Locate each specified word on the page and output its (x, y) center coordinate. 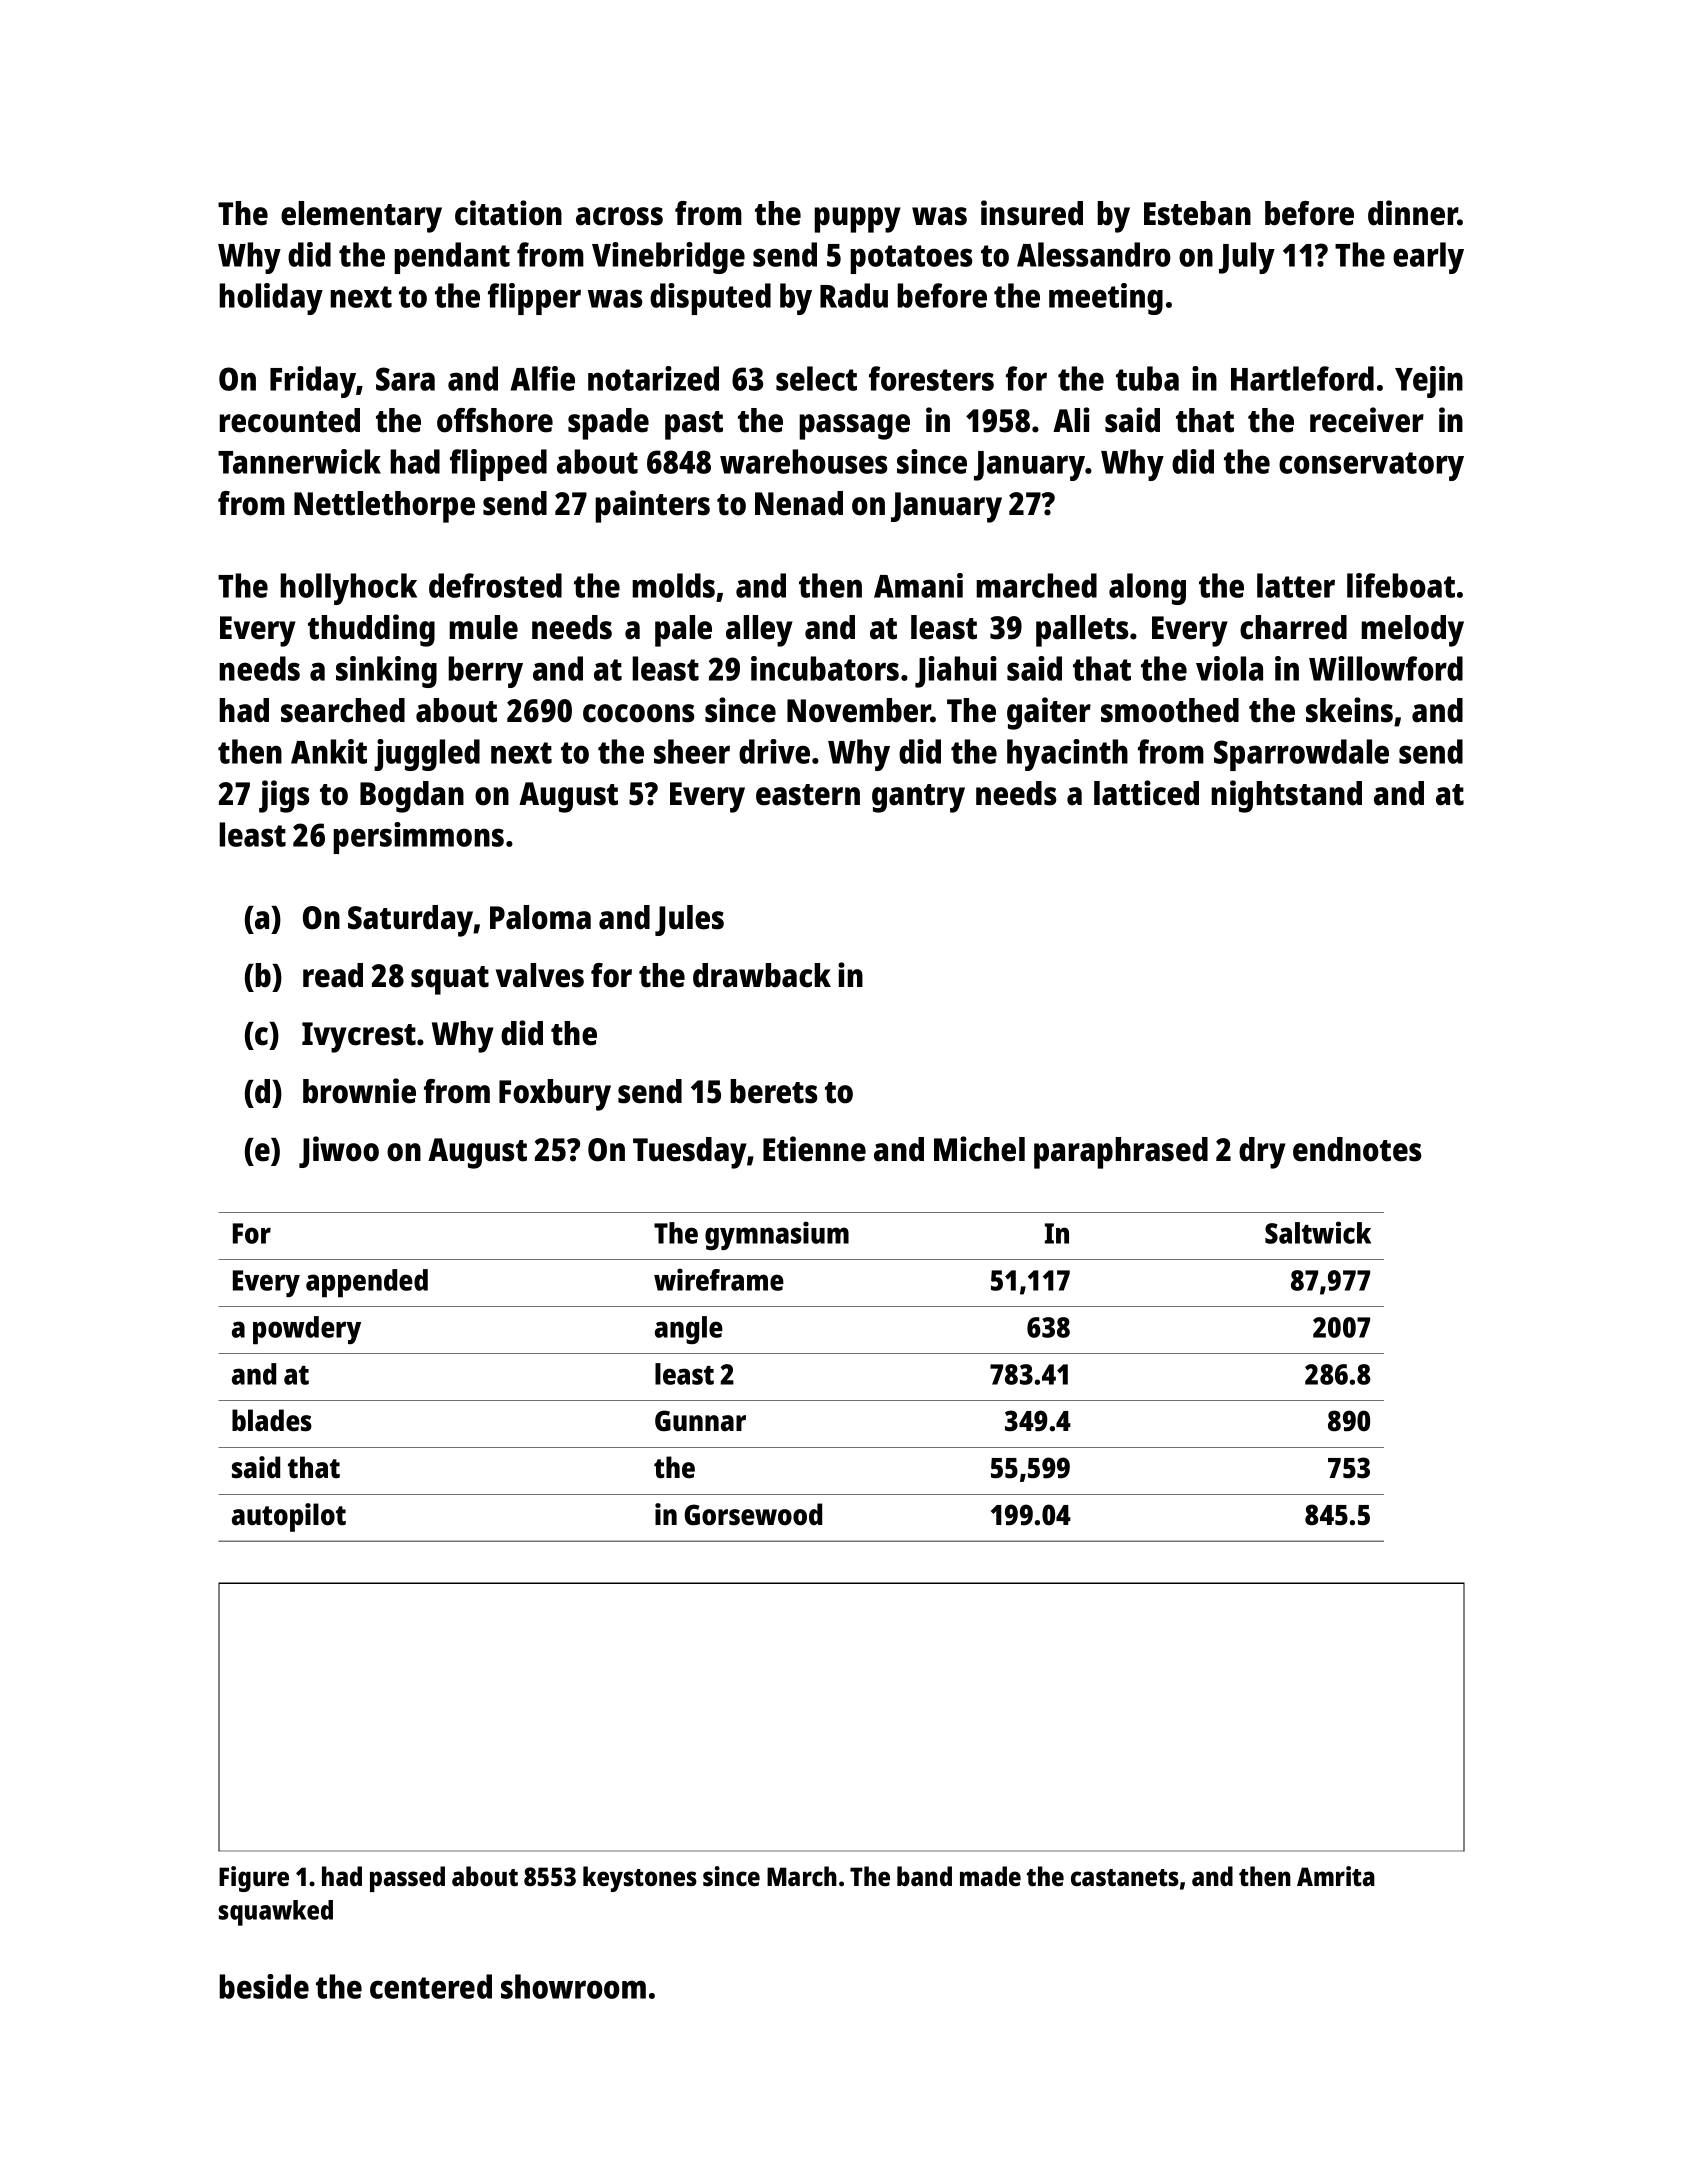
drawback (762, 975)
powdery (307, 1330)
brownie (359, 1091)
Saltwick (1318, 1232)
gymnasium (777, 1235)
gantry (918, 798)
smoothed (1170, 710)
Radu (854, 295)
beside (264, 1986)
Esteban (1197, 213)
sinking (386, 672)
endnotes (1357, 1149)
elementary (361, 217)
